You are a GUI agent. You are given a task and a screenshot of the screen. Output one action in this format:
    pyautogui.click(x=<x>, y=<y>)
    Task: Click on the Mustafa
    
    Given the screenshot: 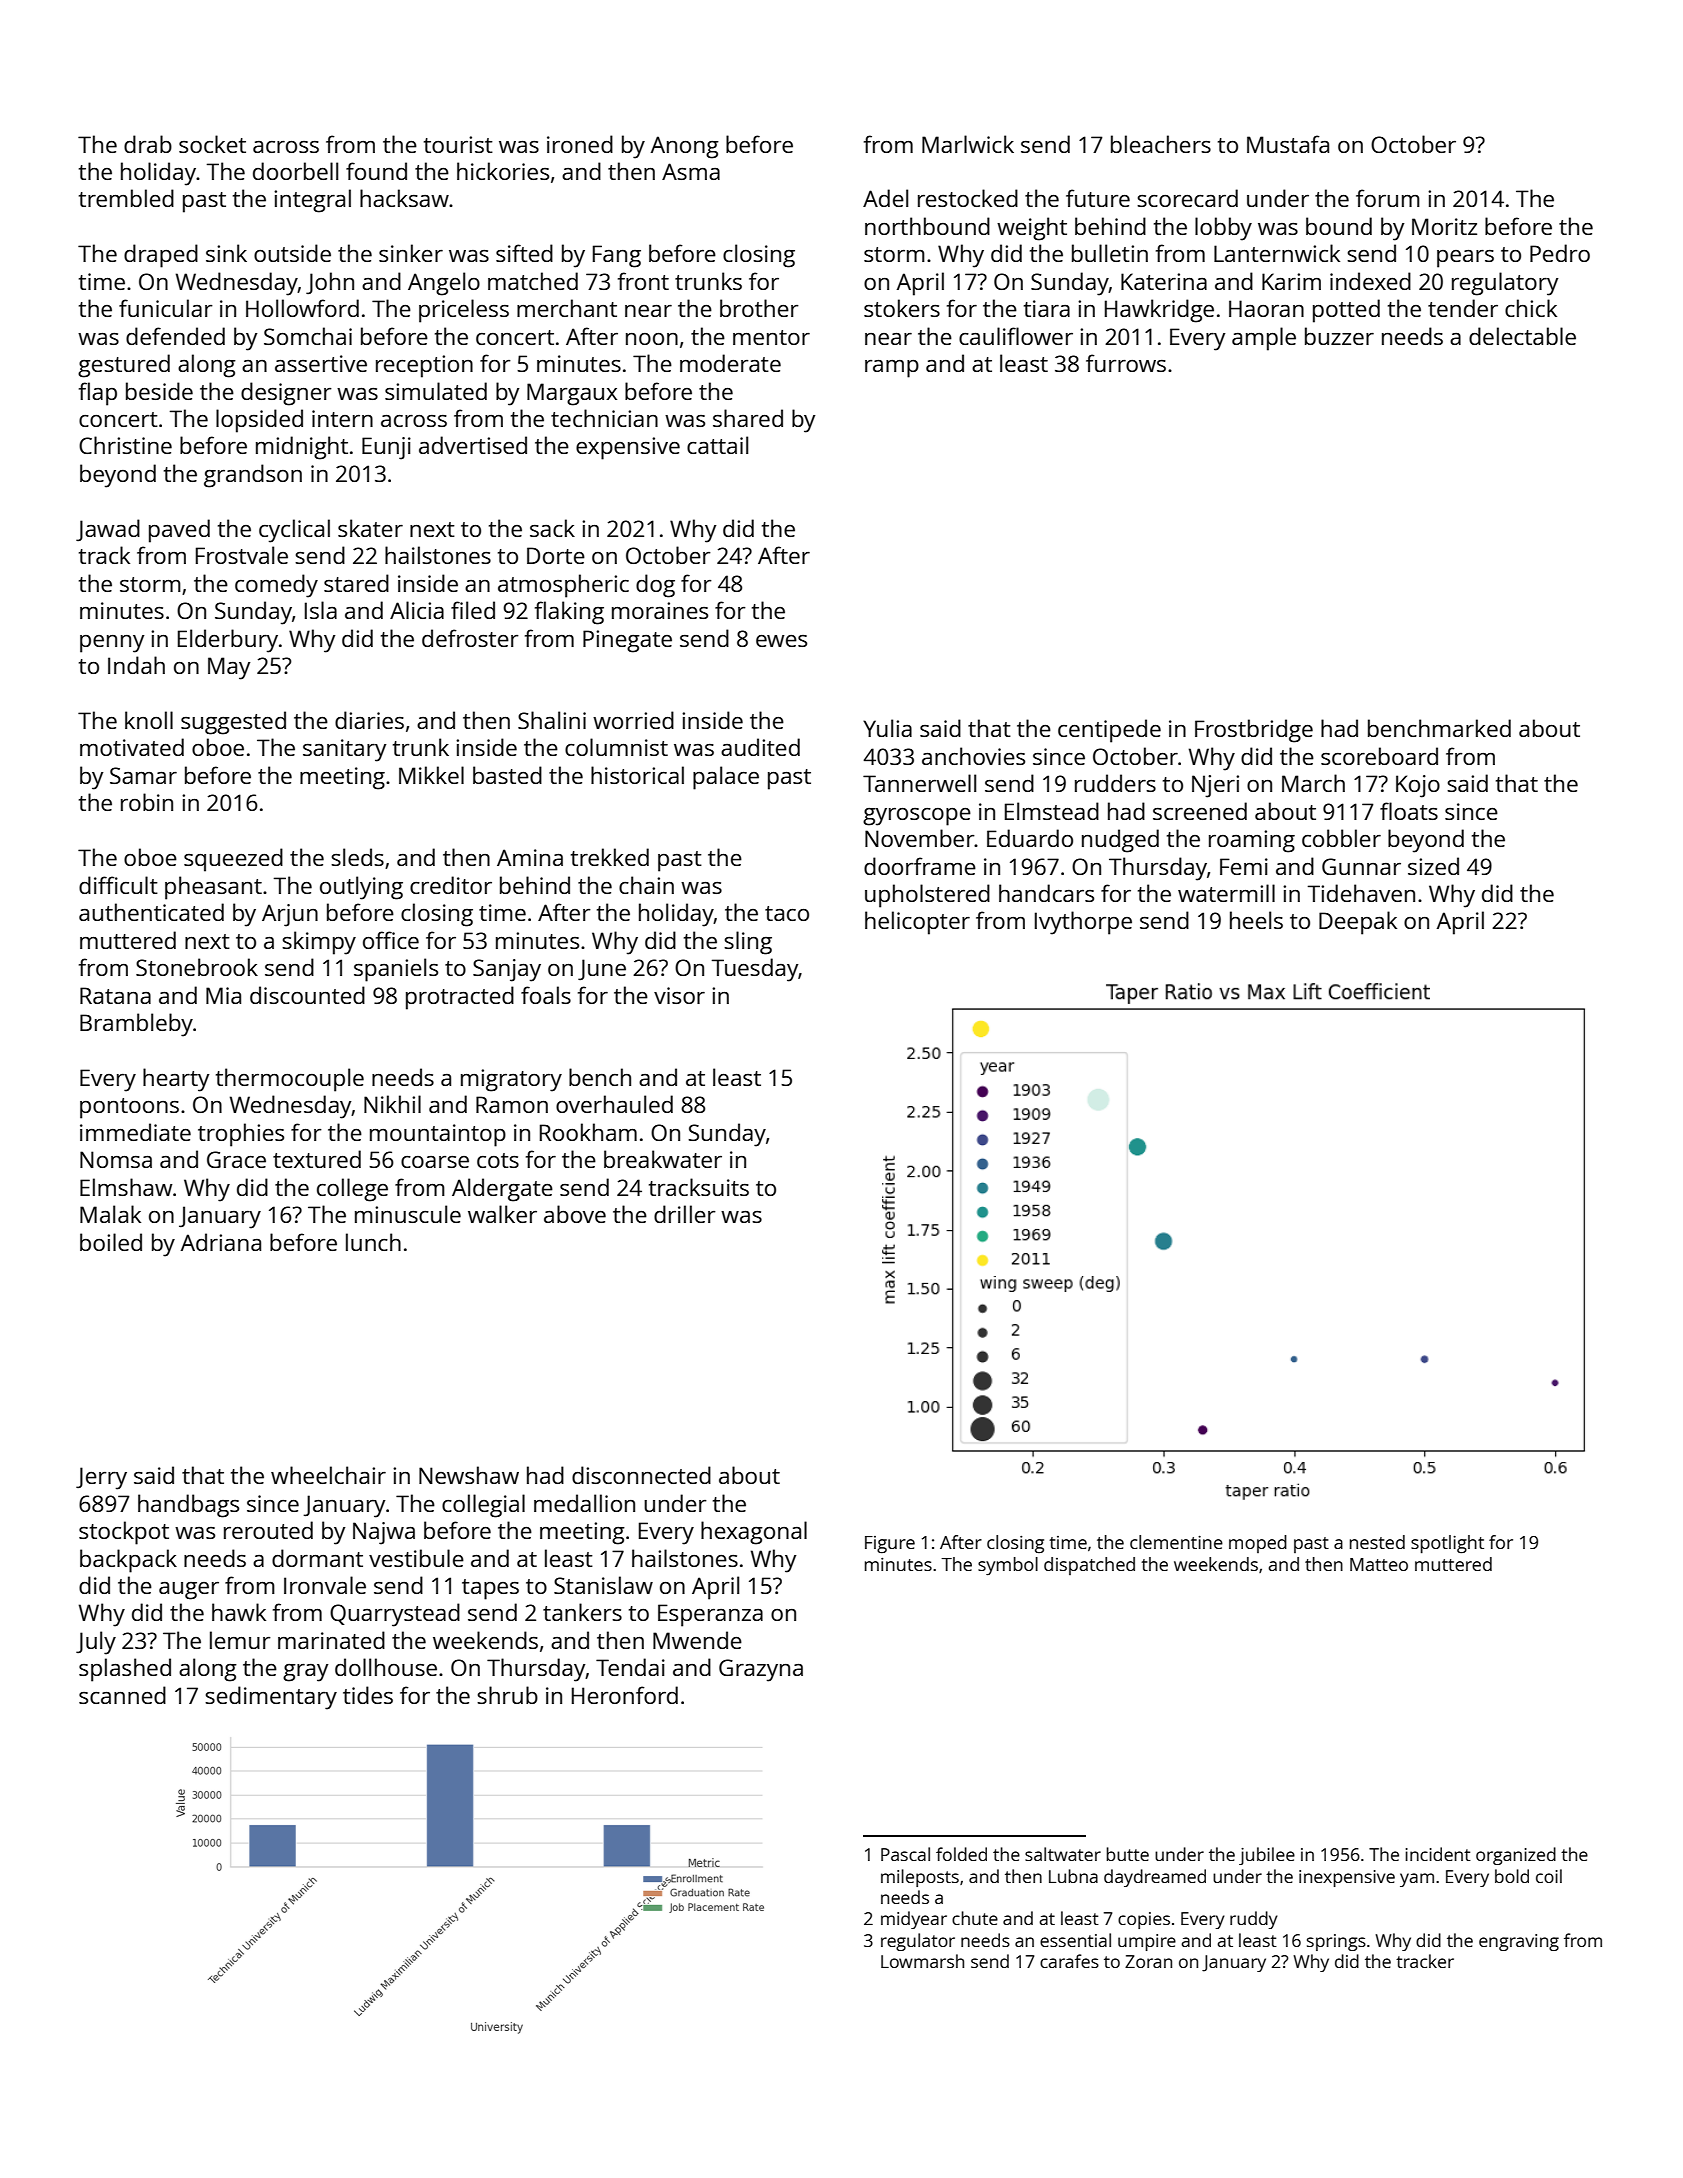 What is the action you would take?
    pyautogui.click(x=1288, y=144)
